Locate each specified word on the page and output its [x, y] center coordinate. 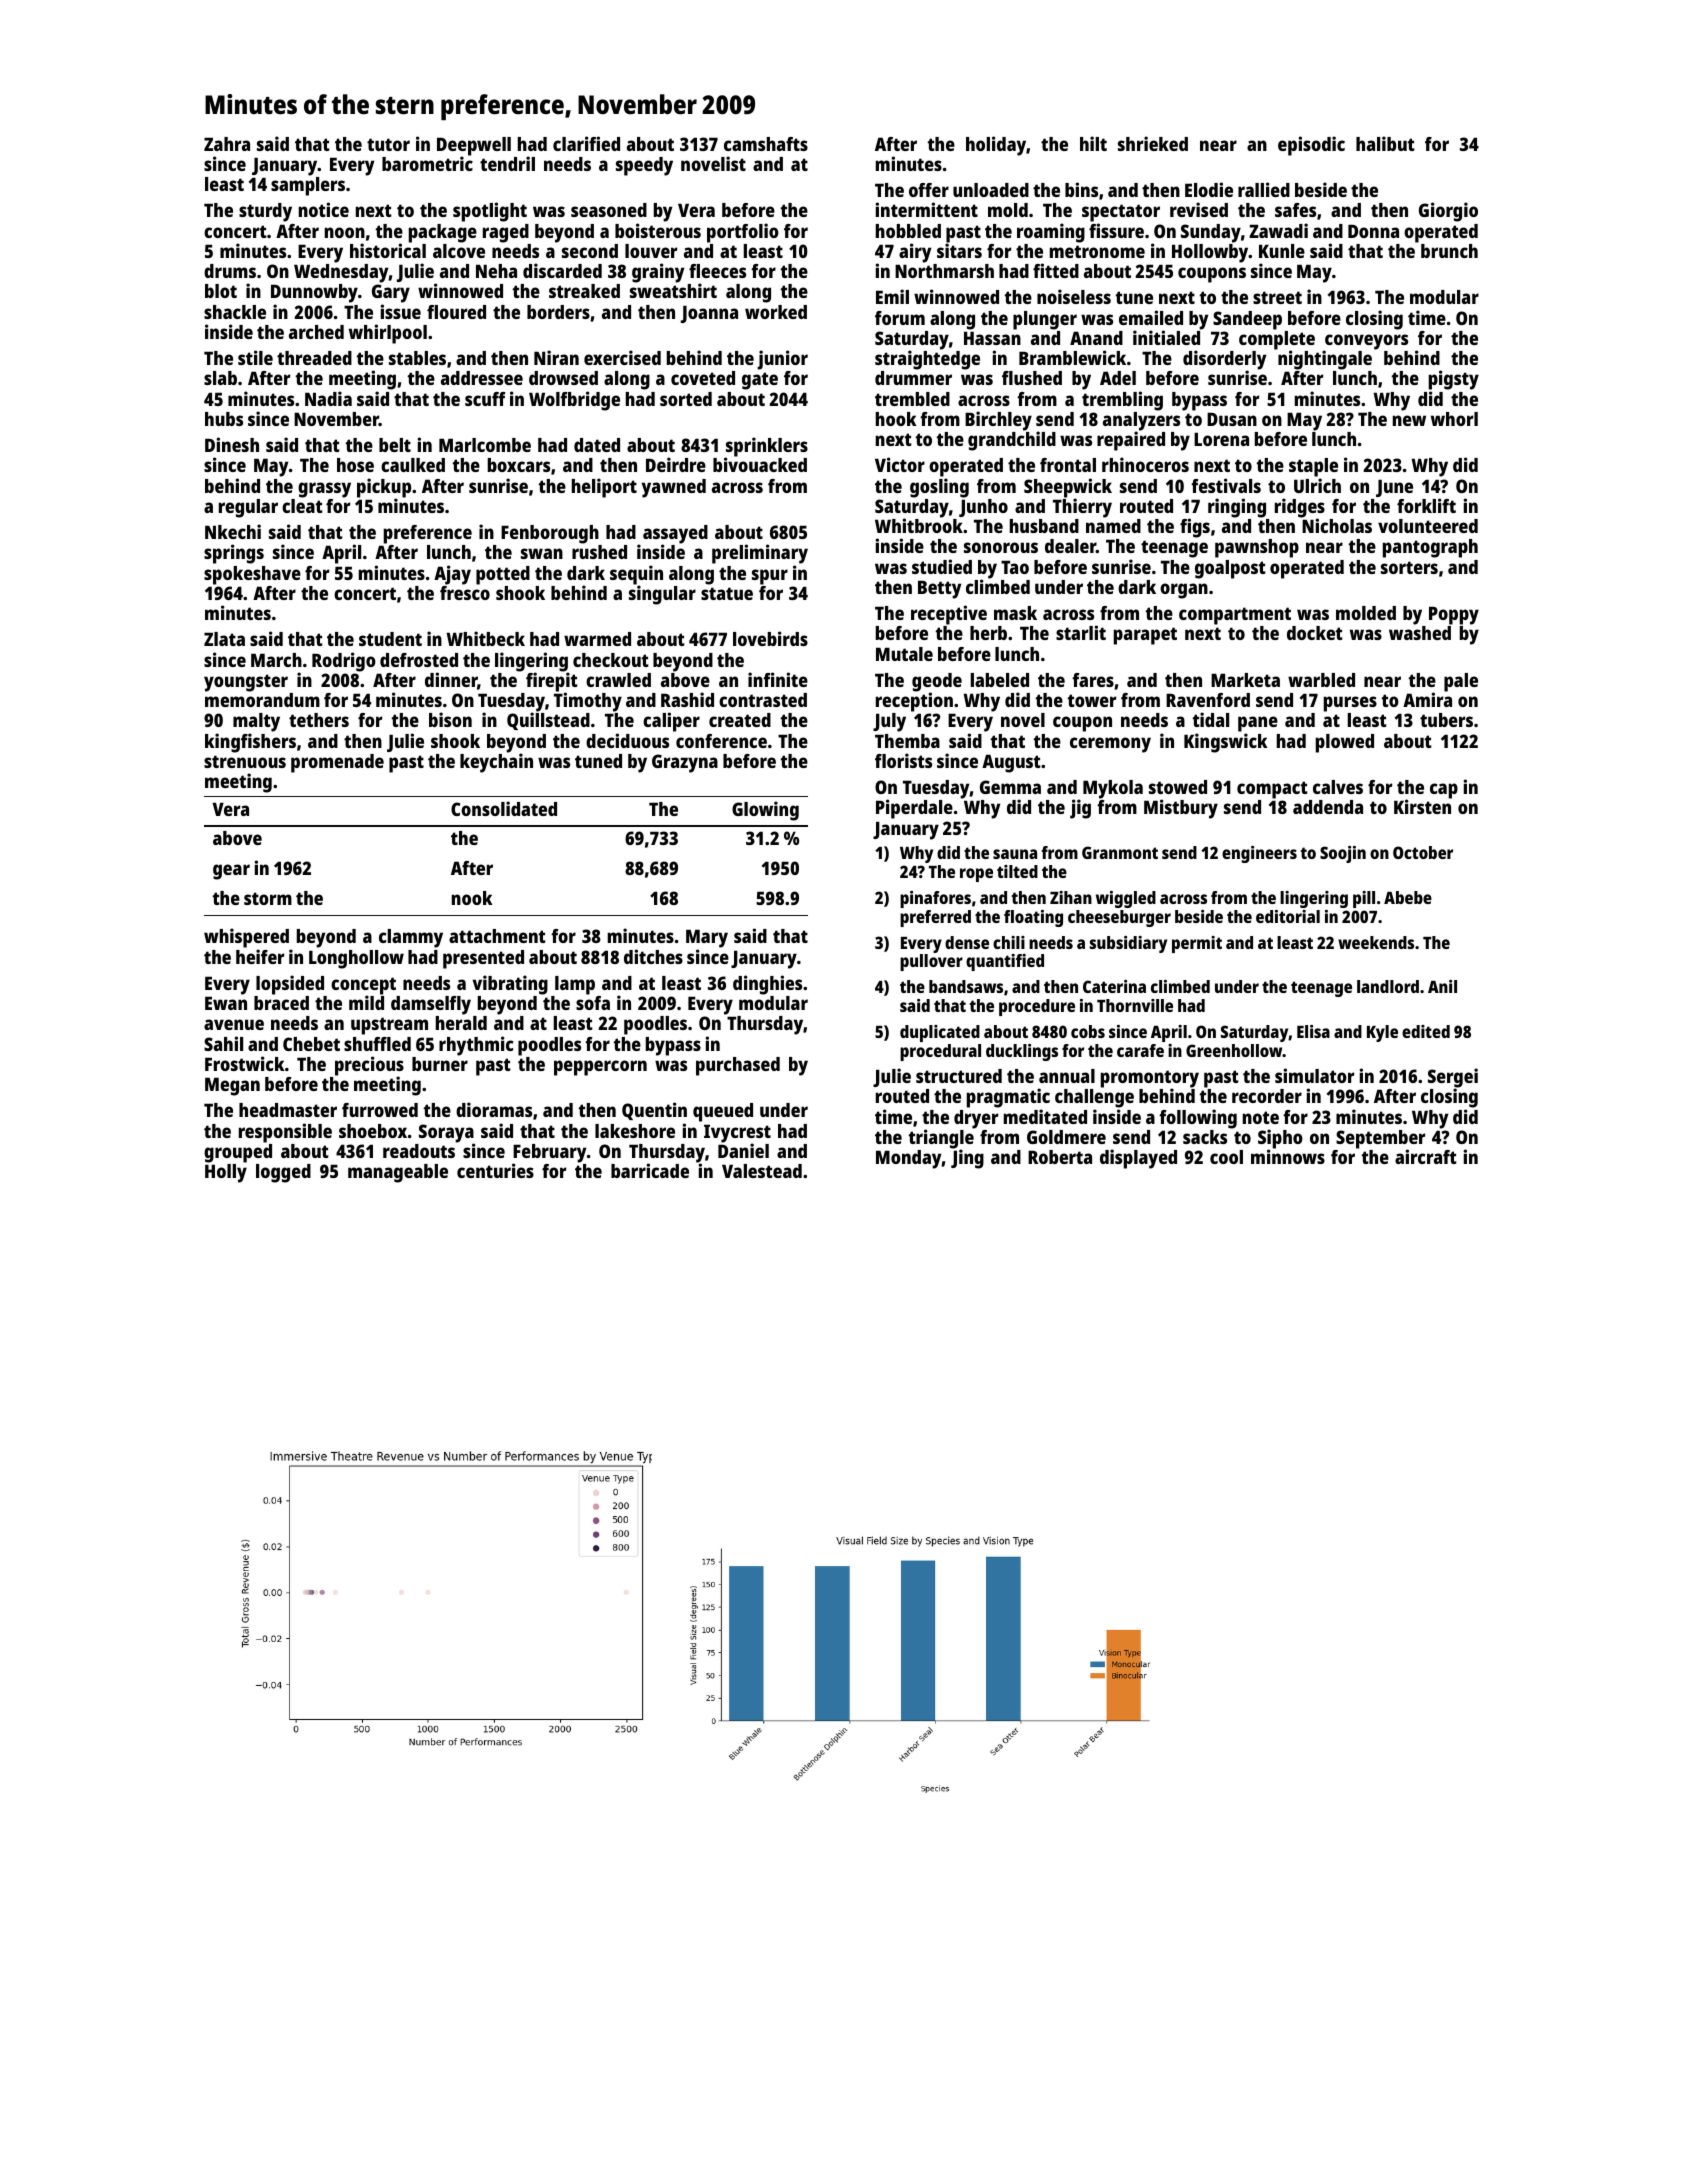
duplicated [940, 1033]
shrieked [1153, 143]
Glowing [765, 811]
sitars [959, 250]
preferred [935, 918]
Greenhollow [1234, 1050]
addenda [1328, 807]
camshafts [766, 144]
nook [472, 898]
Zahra [227, 144]
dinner [451, 681]
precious [369, 1066]
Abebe [1408, 897]
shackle [235, 312]
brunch [1449, 251]
